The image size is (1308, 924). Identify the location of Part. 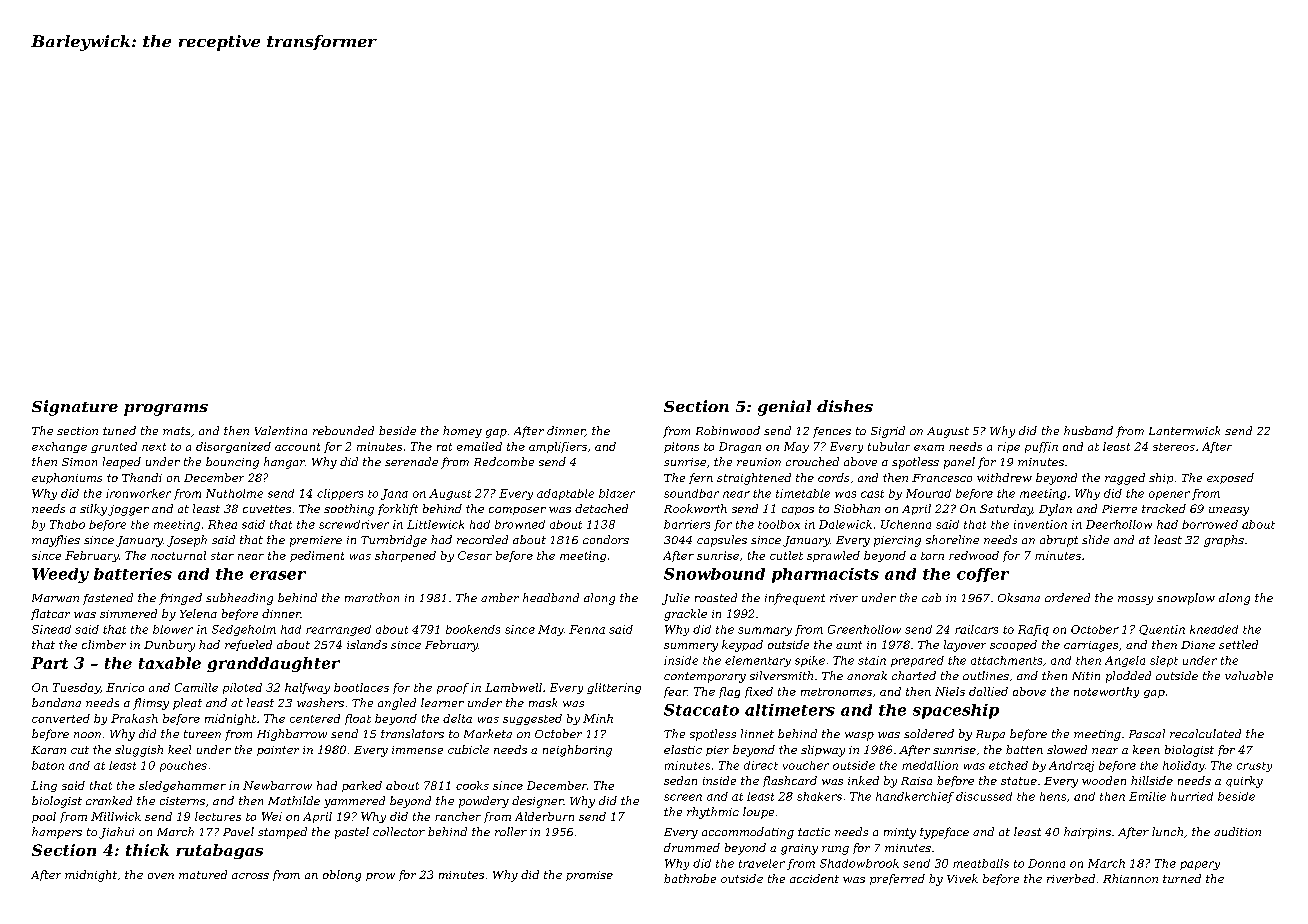
(49, 663).
